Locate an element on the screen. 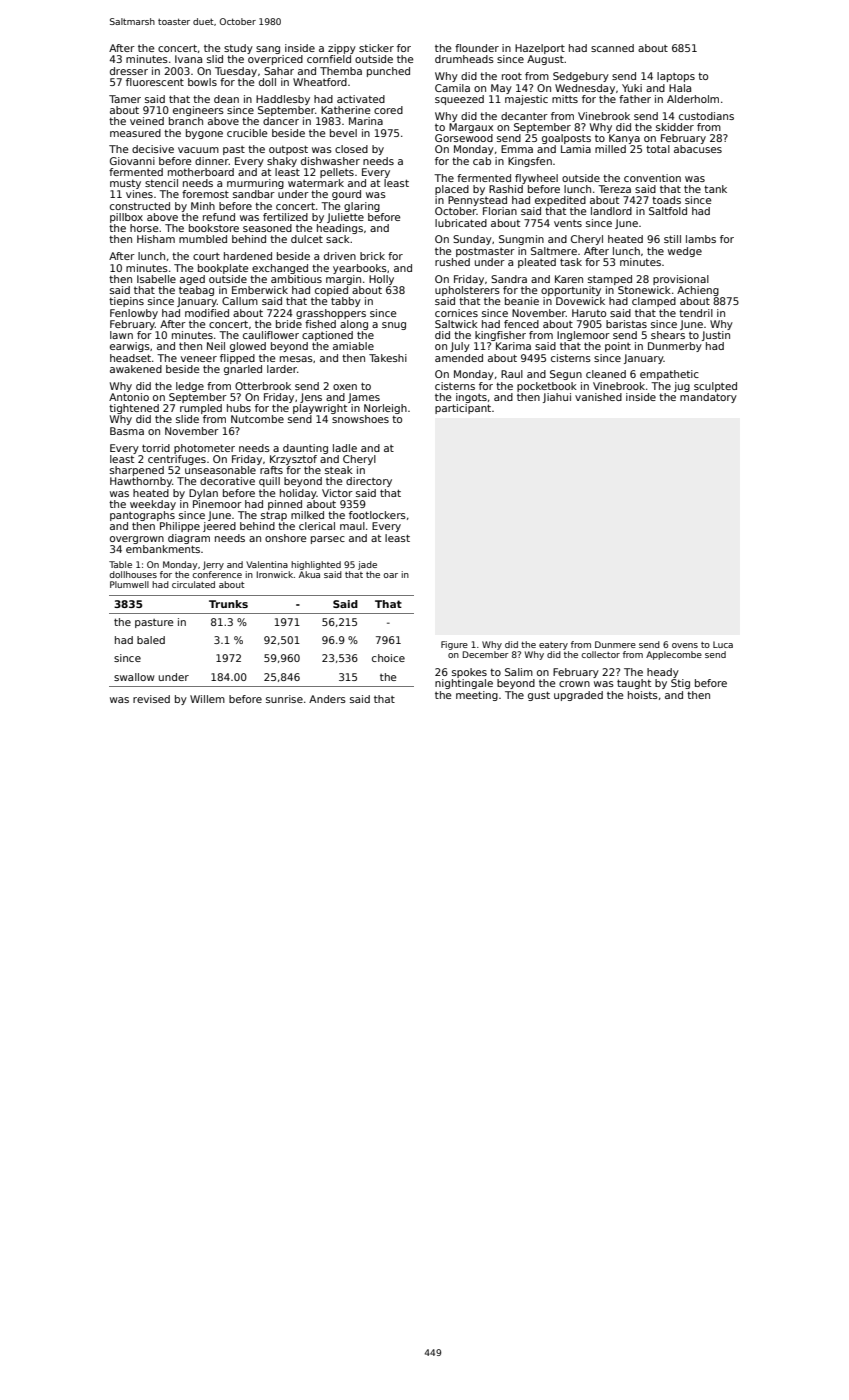 The width and height of the screenshot is (849, 1400). Plumwell is located at coordinates (129, 584).
